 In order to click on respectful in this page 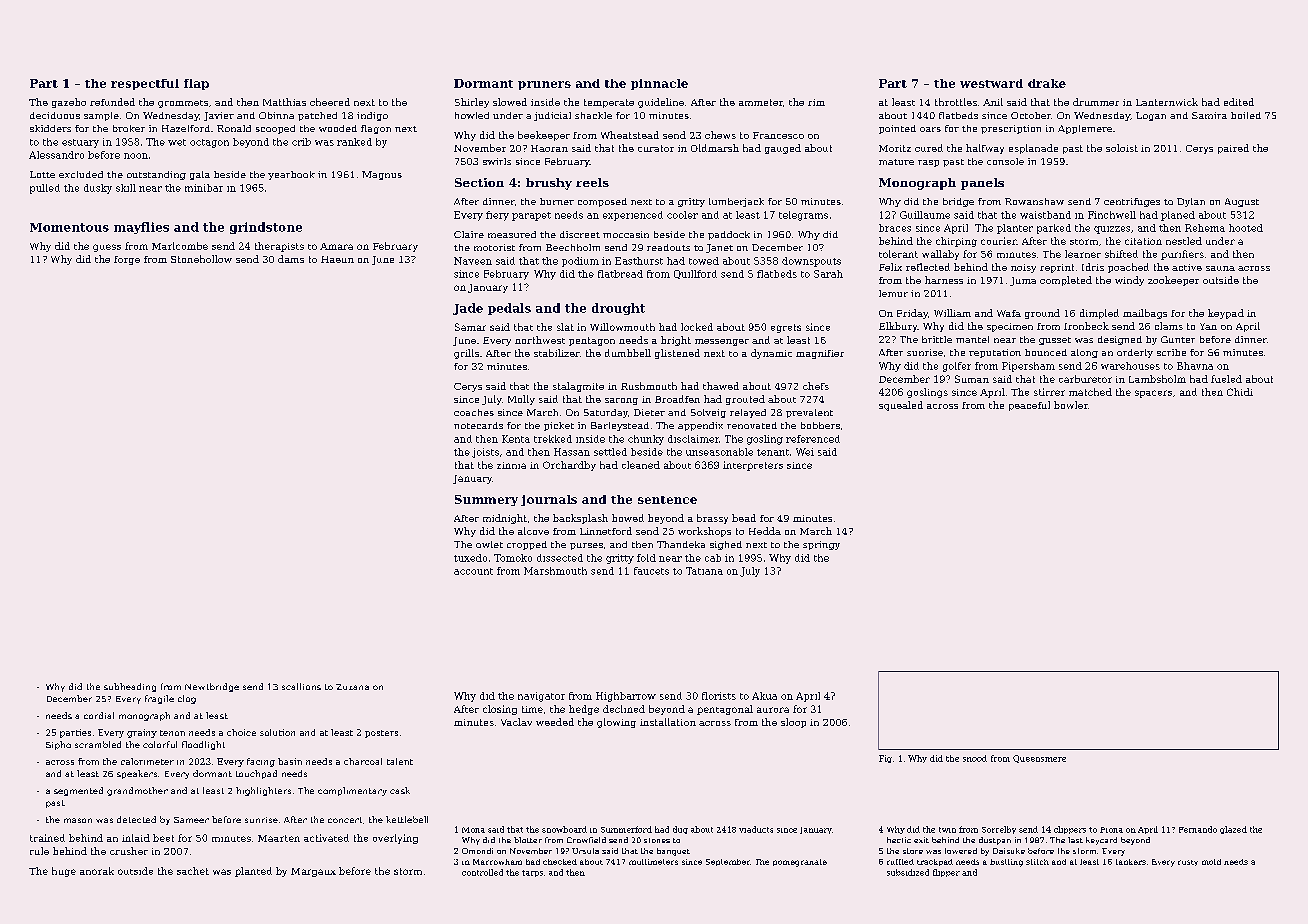, I will do `click(145, 84)`.
